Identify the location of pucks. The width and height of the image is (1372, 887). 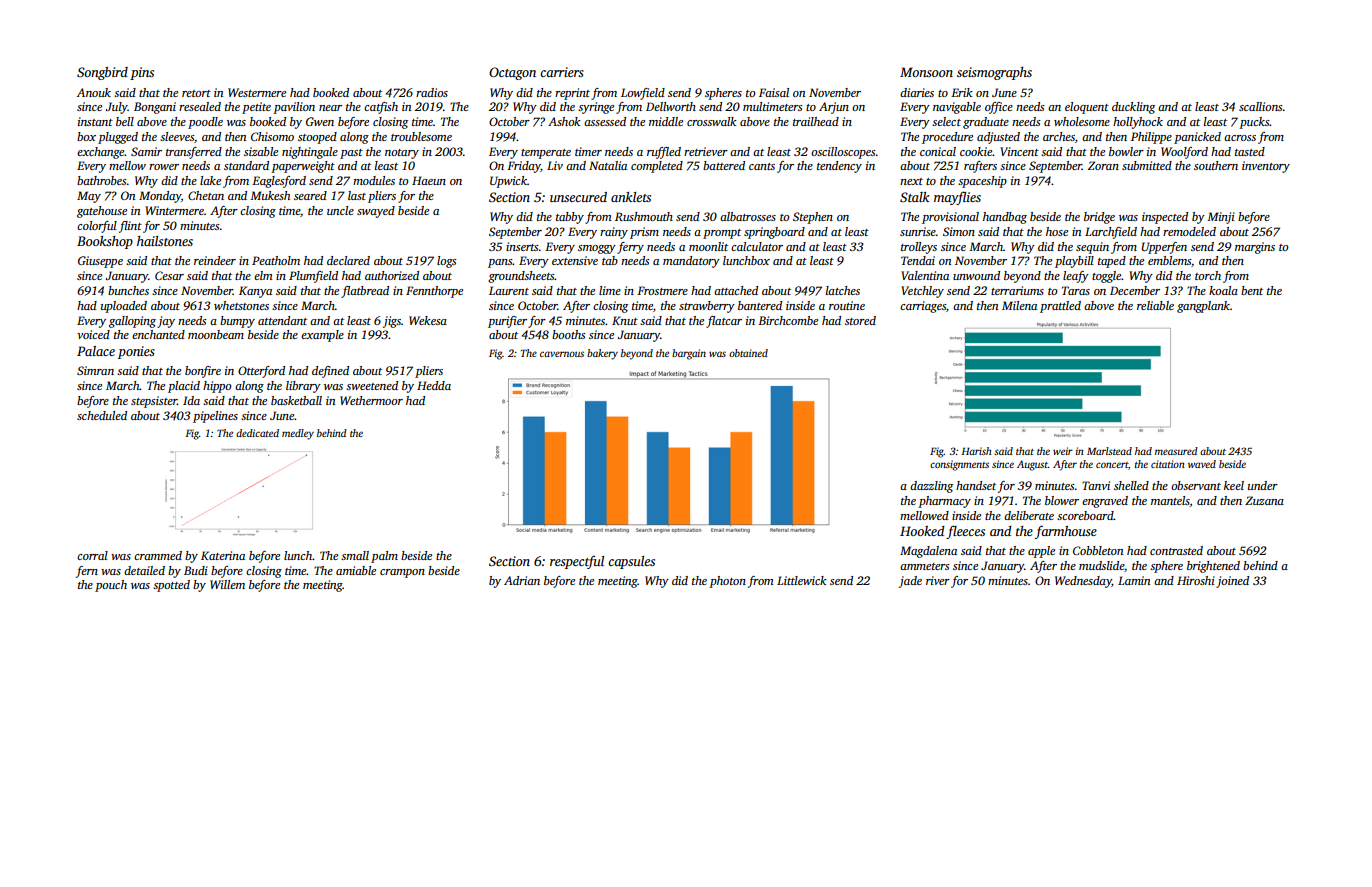
(1254, 123).
